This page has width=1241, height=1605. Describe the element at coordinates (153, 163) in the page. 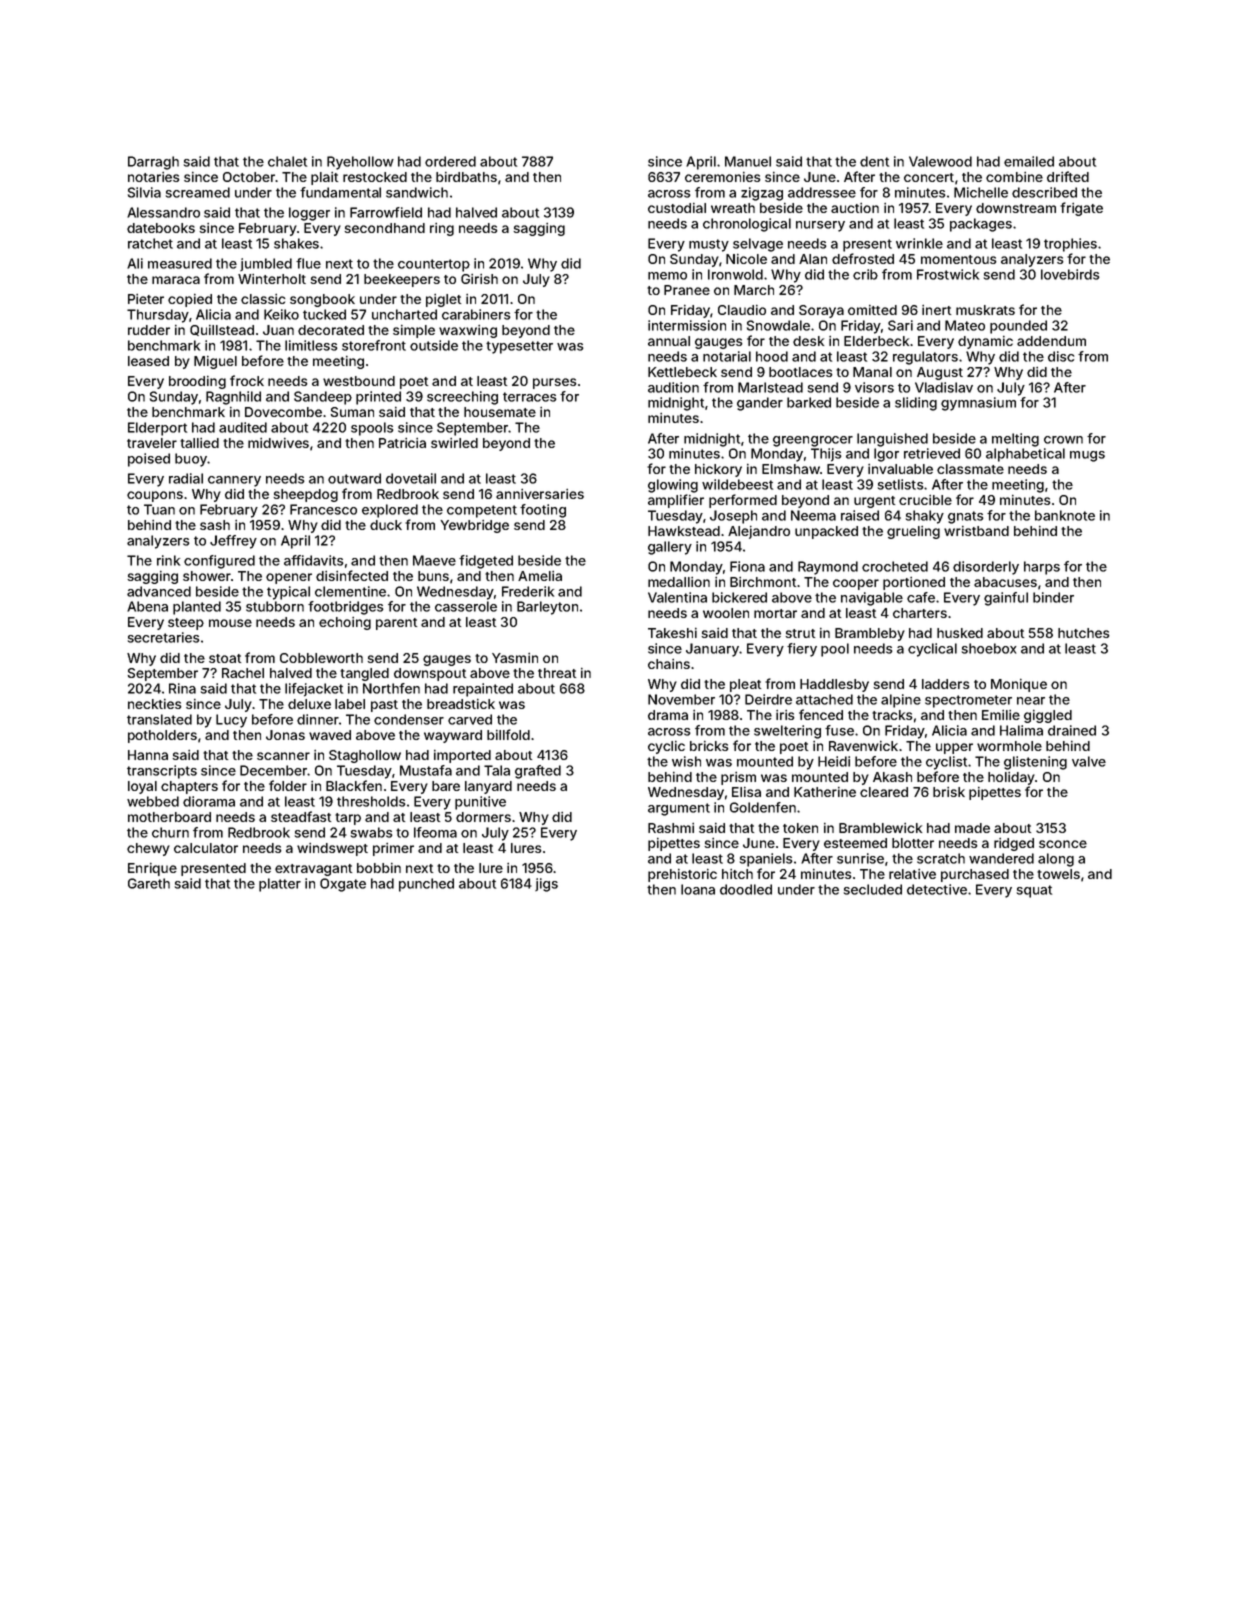

I see `Darragh` at that location.
